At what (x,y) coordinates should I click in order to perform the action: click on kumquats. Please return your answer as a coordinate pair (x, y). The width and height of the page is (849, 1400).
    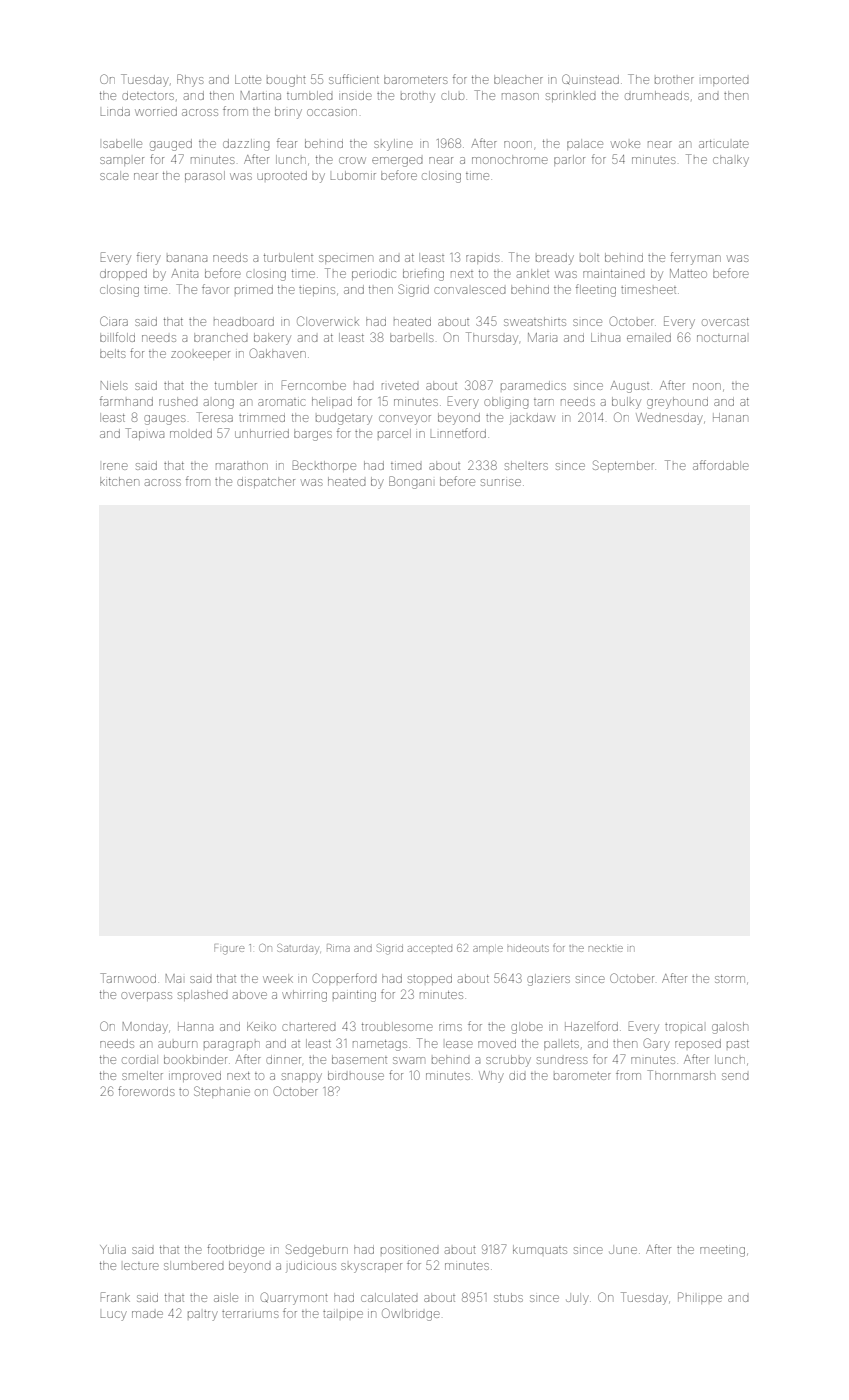
    Looking at the image, I should click on (540, 1249).
